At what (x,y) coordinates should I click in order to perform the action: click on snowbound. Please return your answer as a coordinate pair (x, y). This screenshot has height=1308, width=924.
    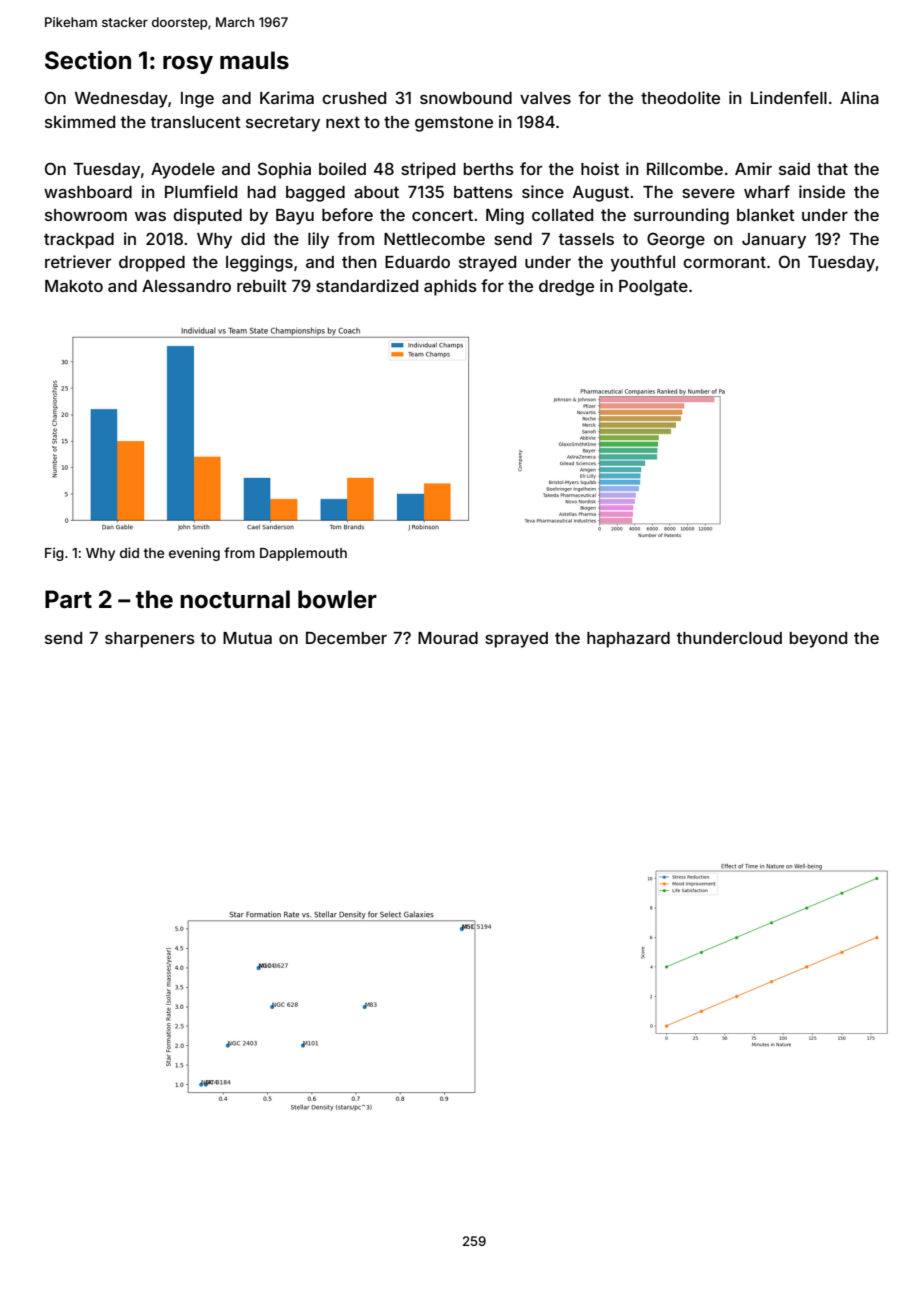
    Looking at the image, I should click on (466, 98).
